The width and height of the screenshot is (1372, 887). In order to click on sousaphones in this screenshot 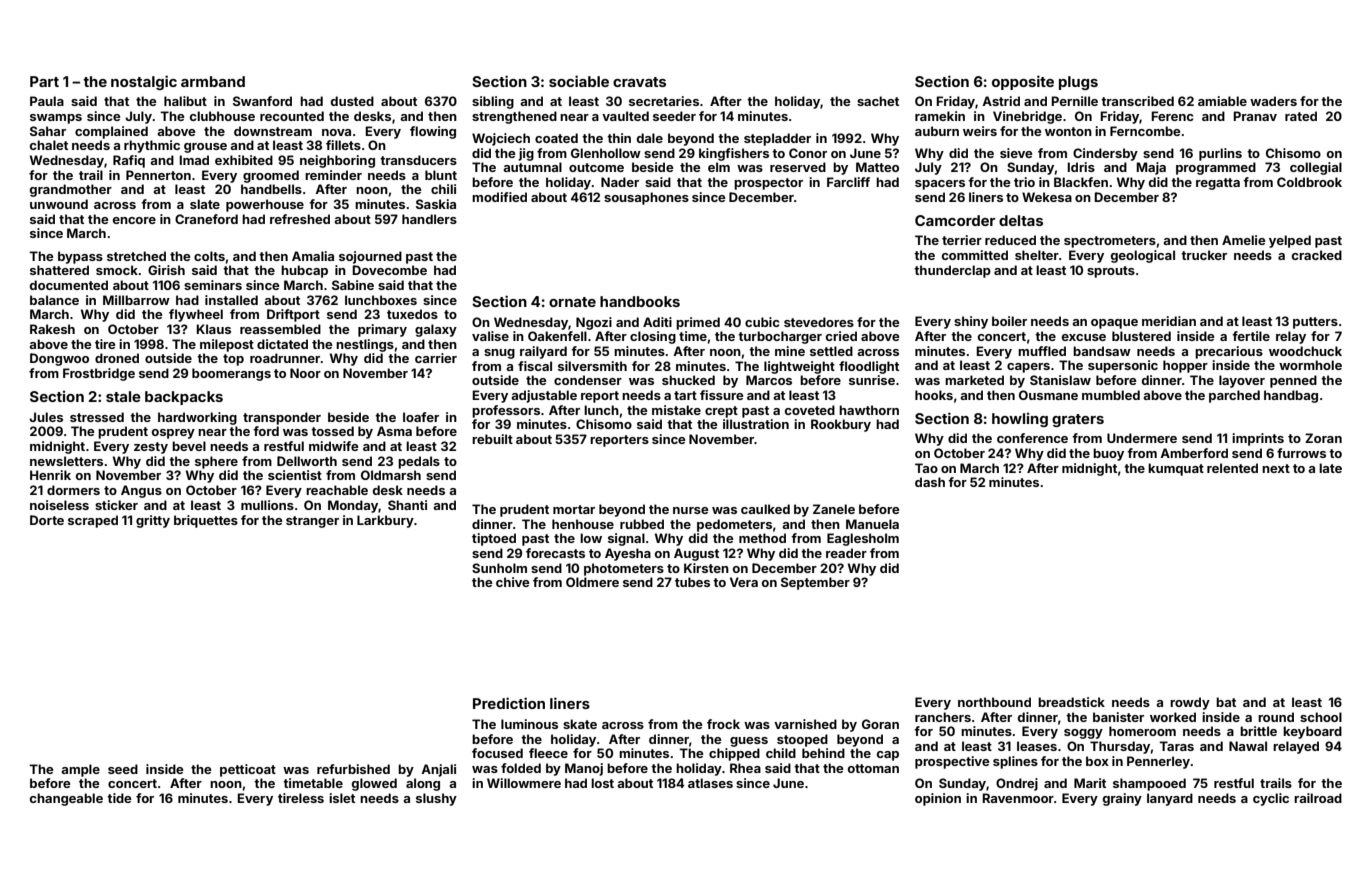, I will do `click(646, 198)`.
